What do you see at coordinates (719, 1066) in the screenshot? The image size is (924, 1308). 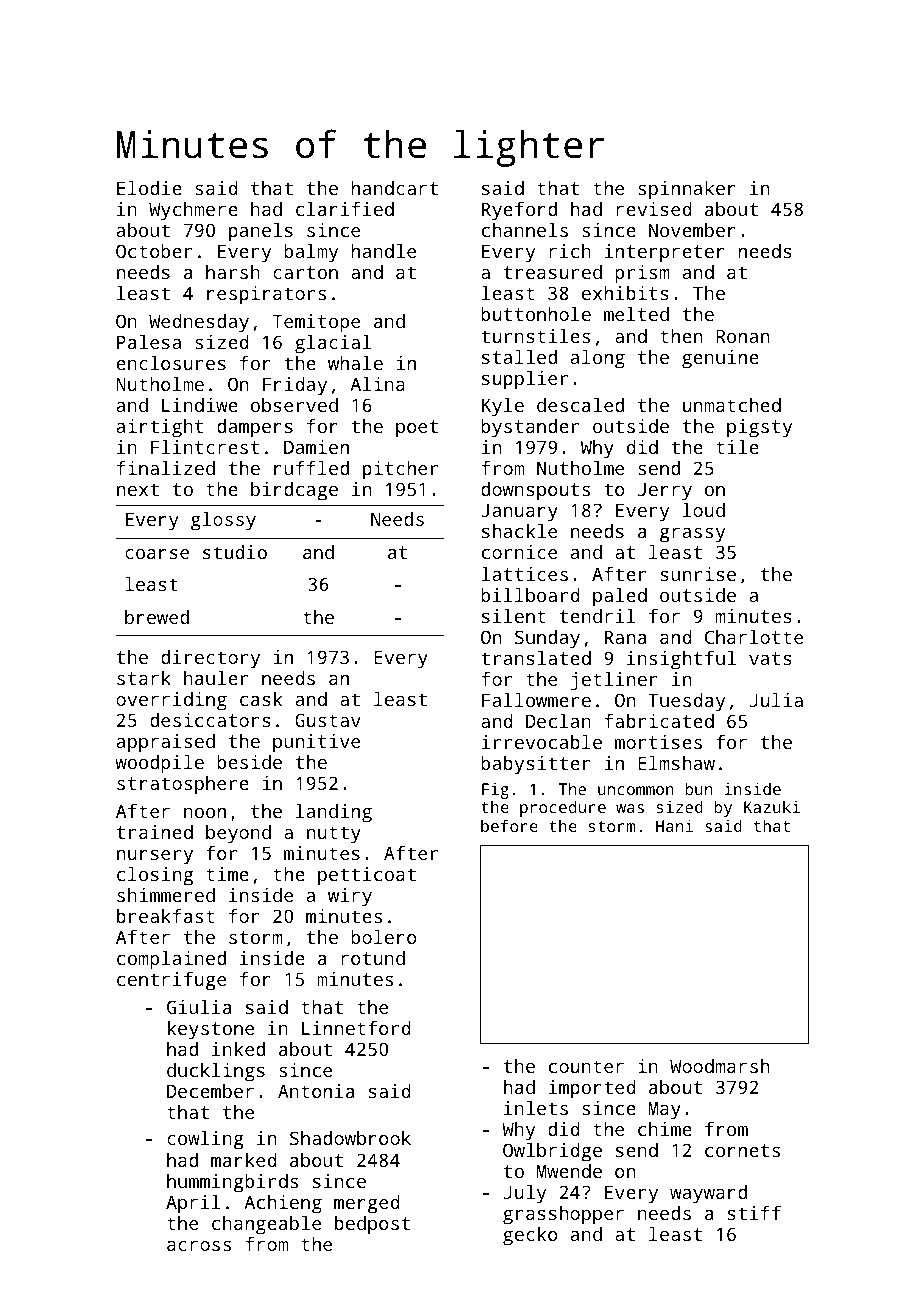 I see `Woodmarsh` at bounding box center [719, 1066].
